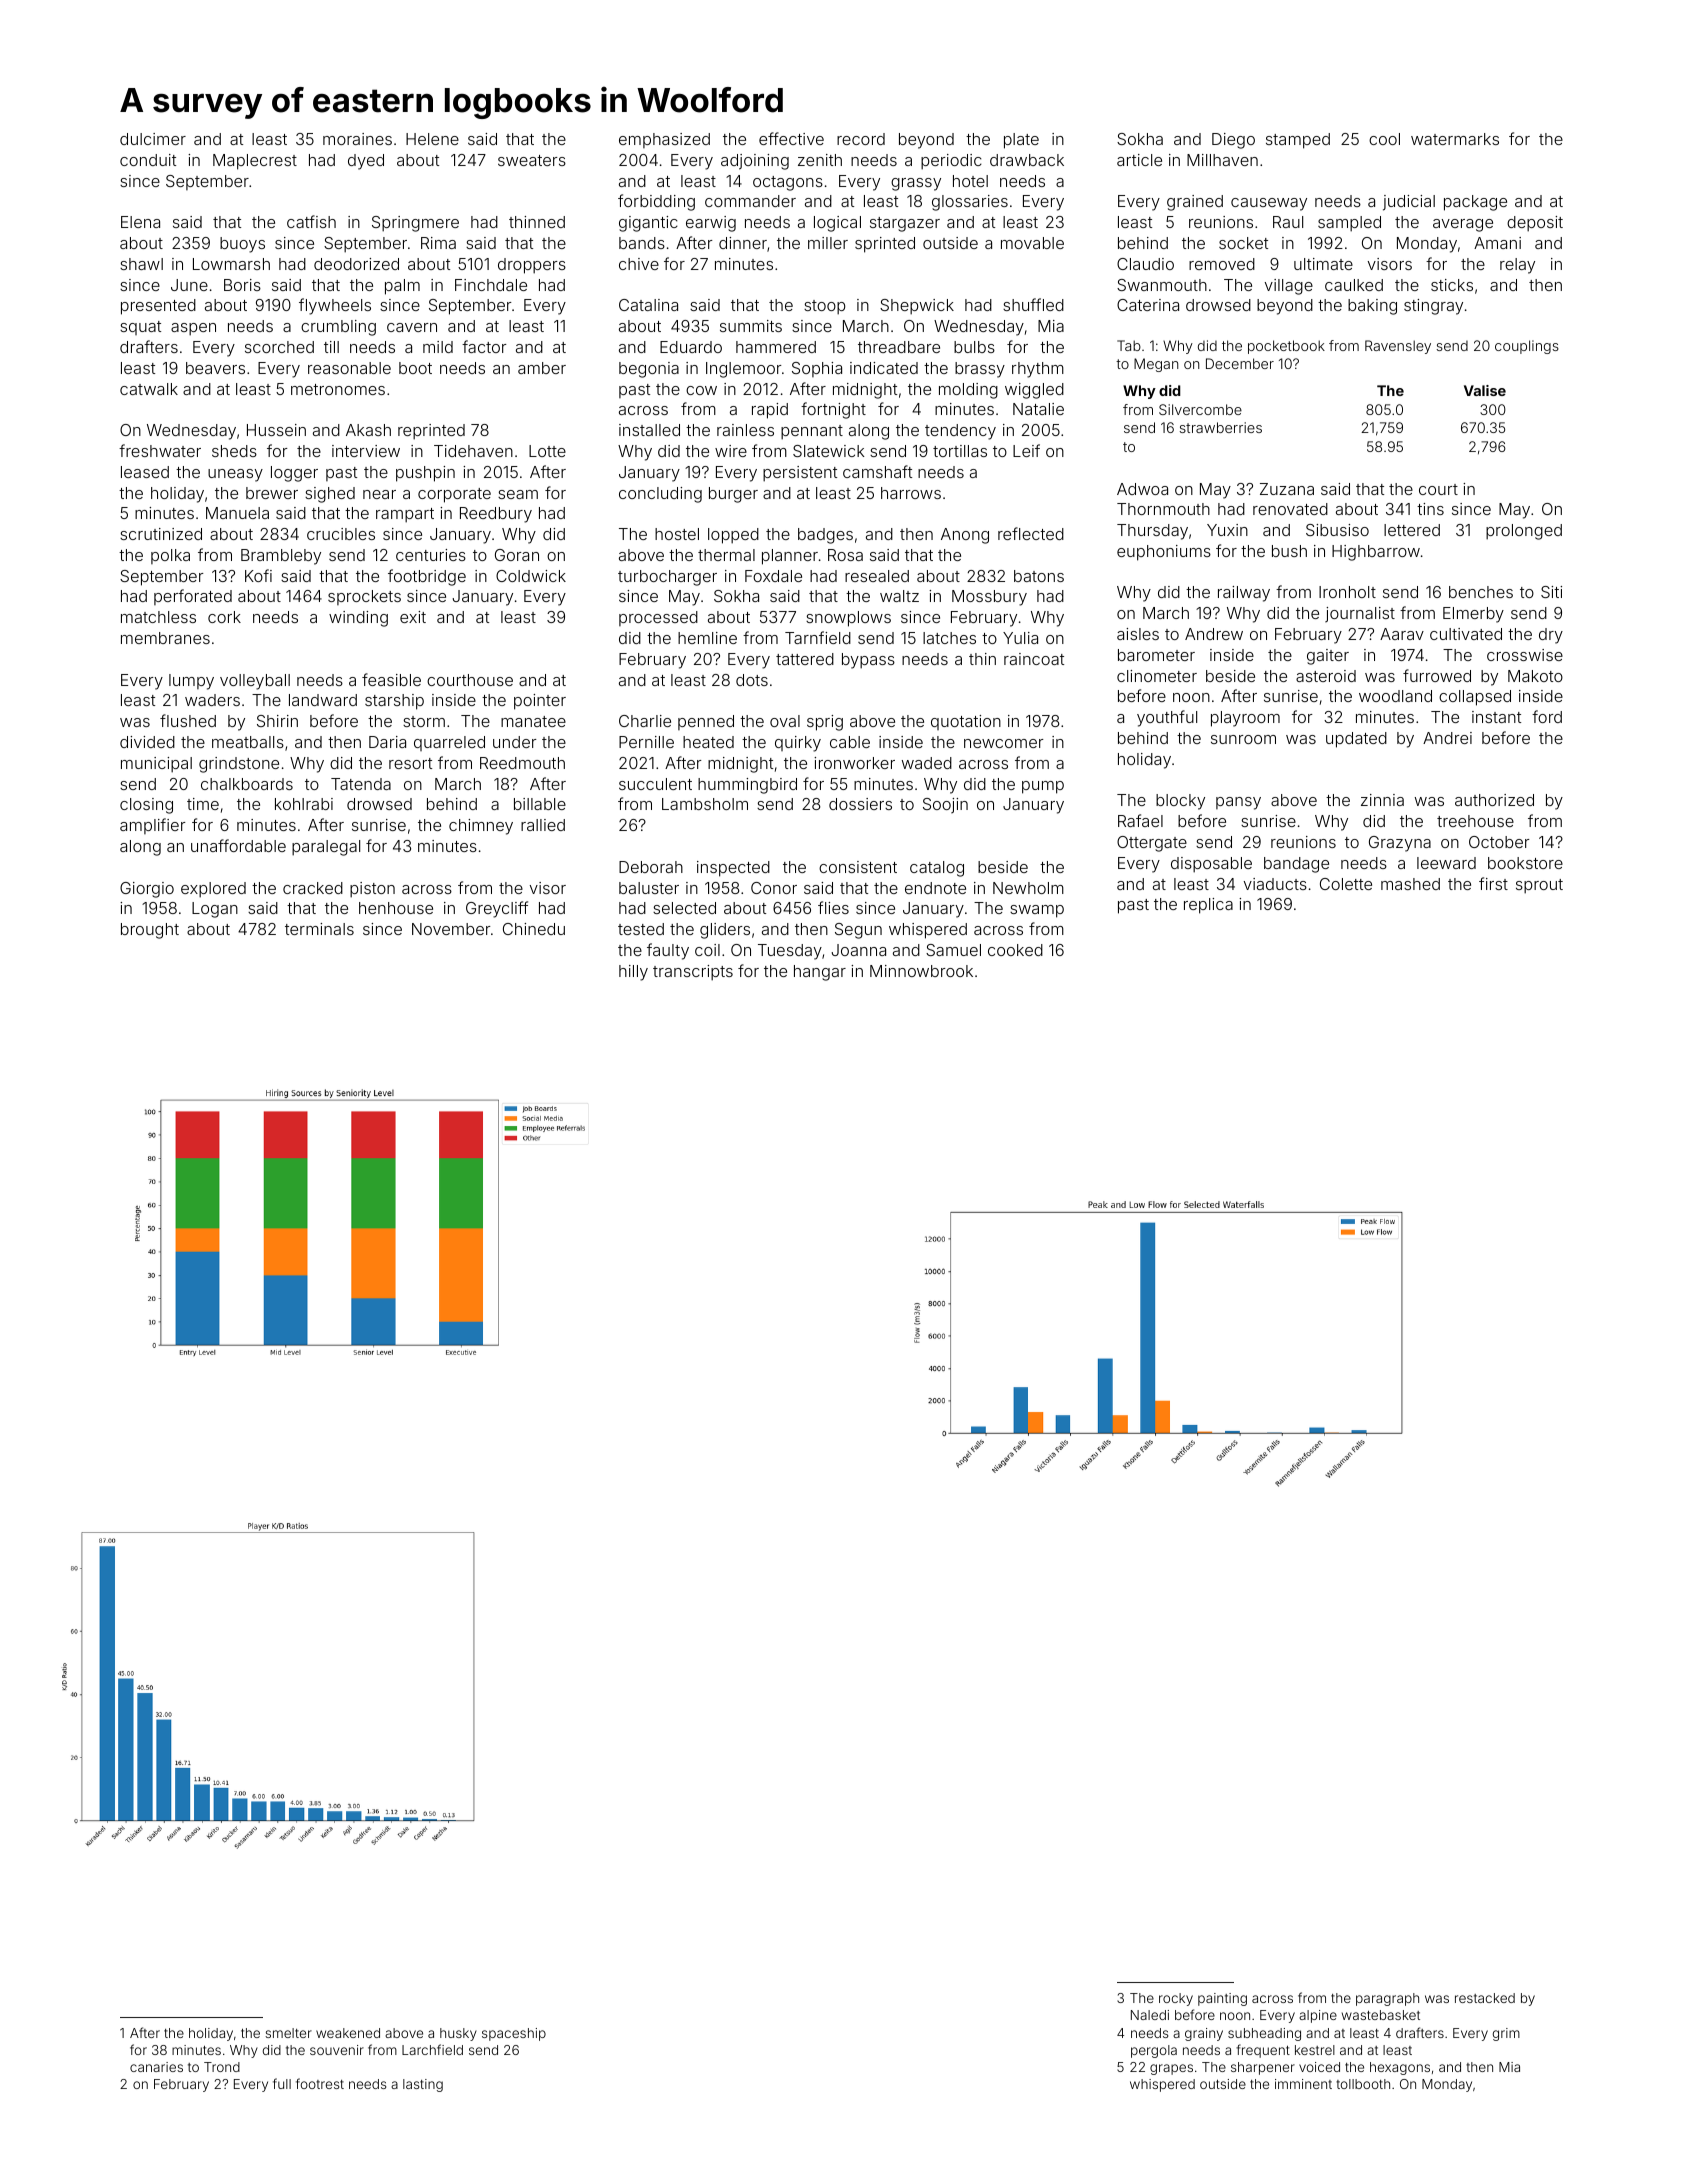 The image size is (1683, 2178). I want to click on deposit, so click(1535, 224).
